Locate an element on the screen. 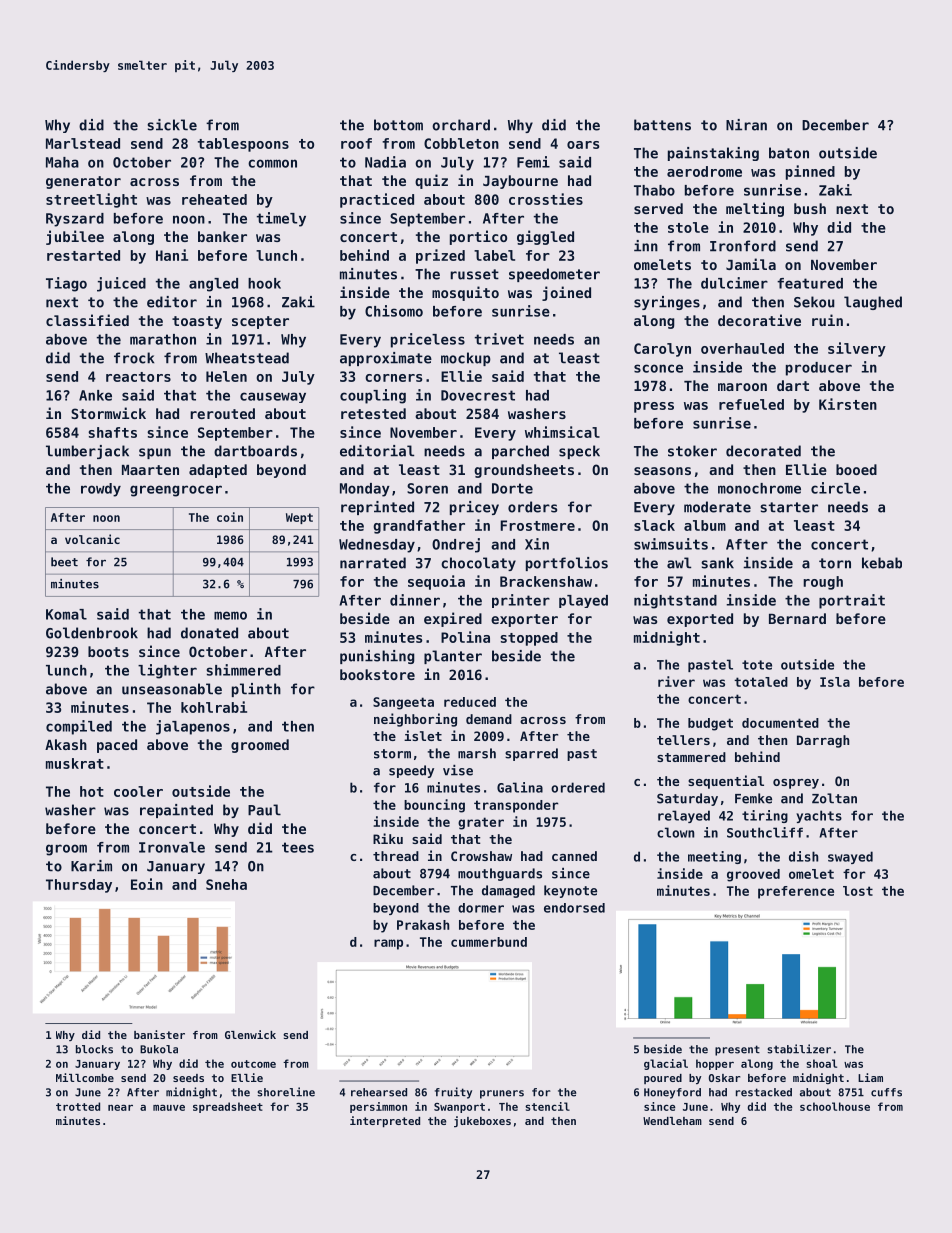 This screenshot has width=952, height=1233. Wendleham is located at coordinates (672, 1121).
